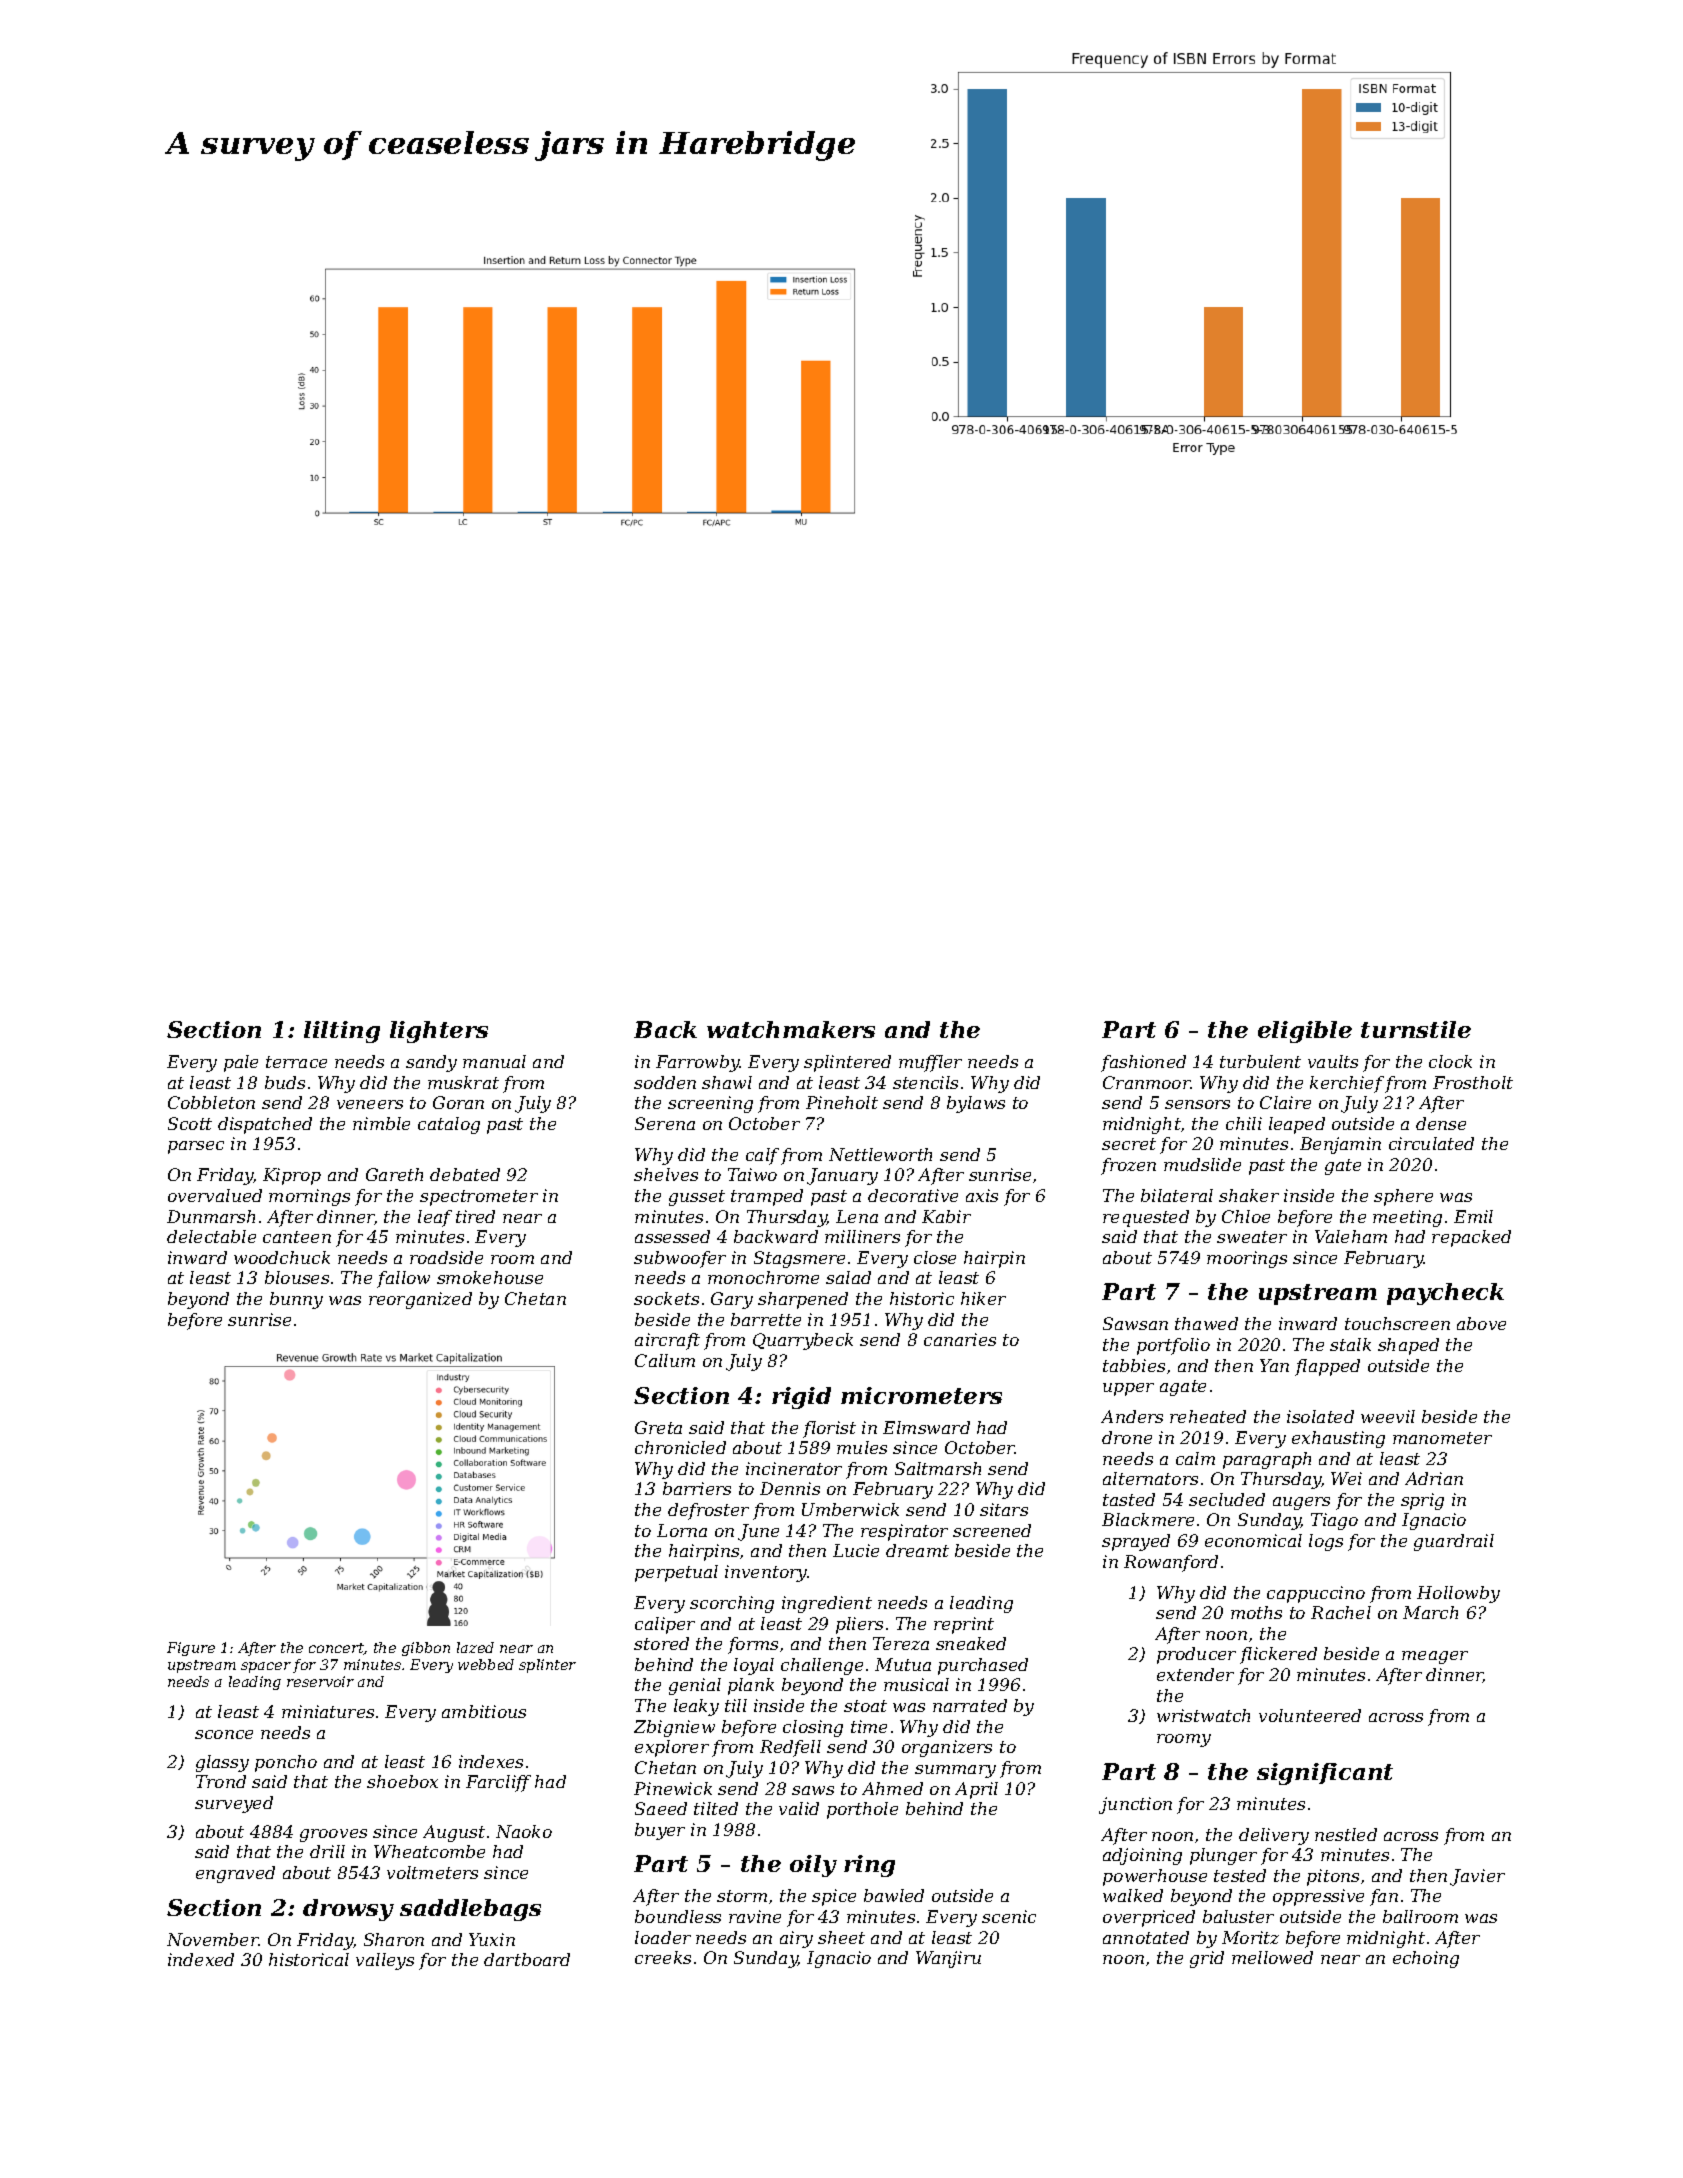  I want to click on voltmeters, so click(432, 1872).
